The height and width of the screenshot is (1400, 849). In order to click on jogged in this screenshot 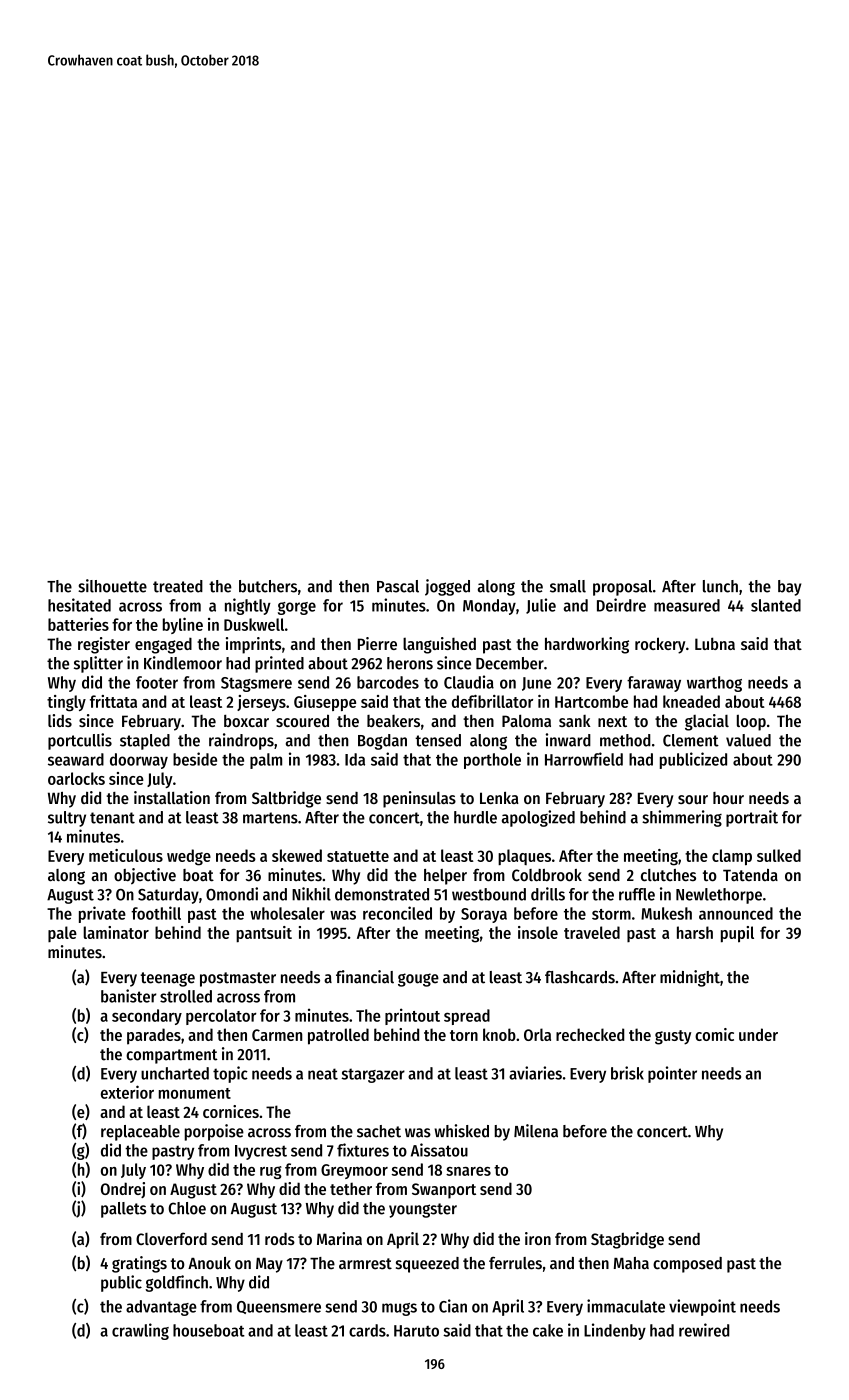, I will do `click(447, 587)`.
